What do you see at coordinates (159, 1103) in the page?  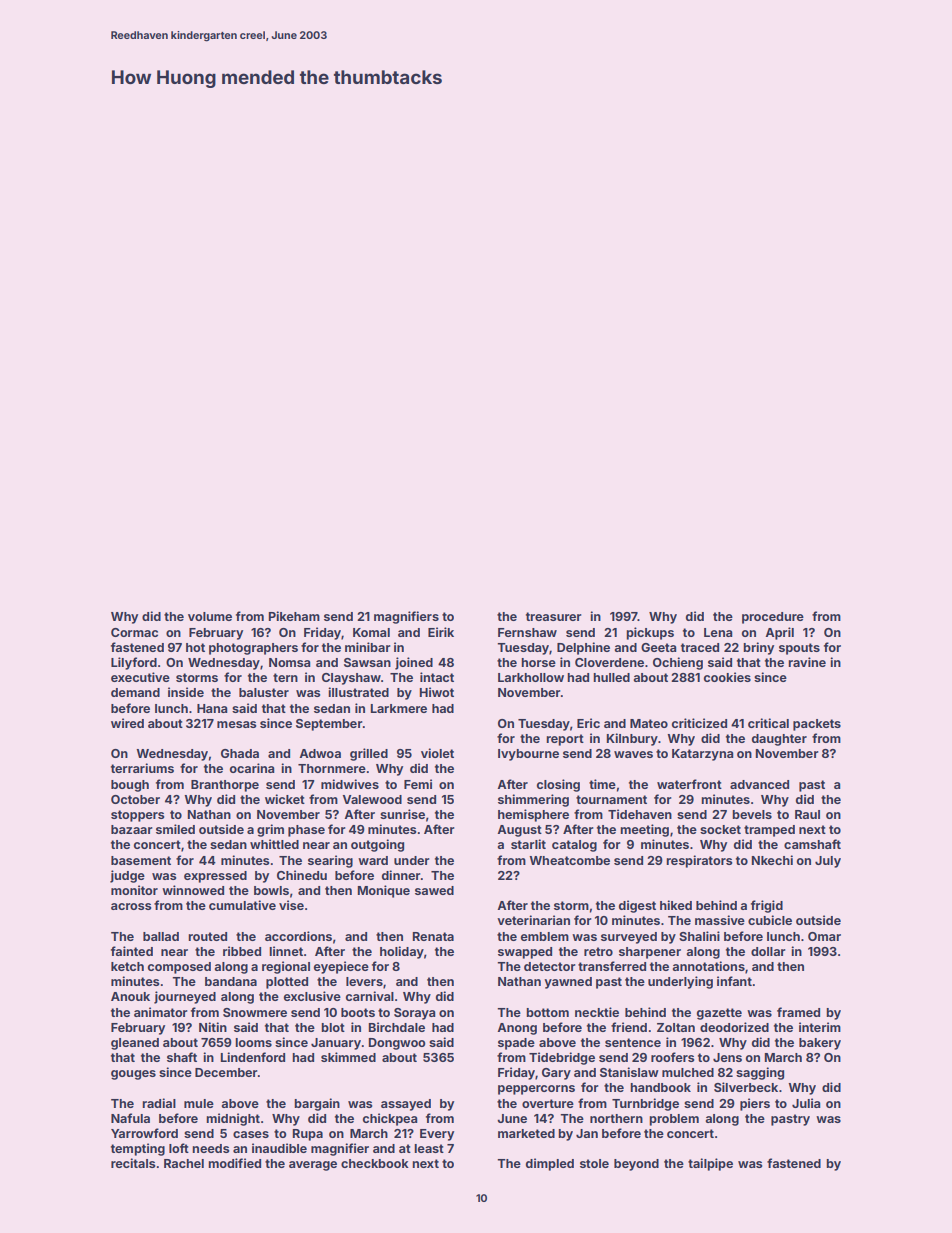 I see `radial` at bounding box center [159, 1103].
